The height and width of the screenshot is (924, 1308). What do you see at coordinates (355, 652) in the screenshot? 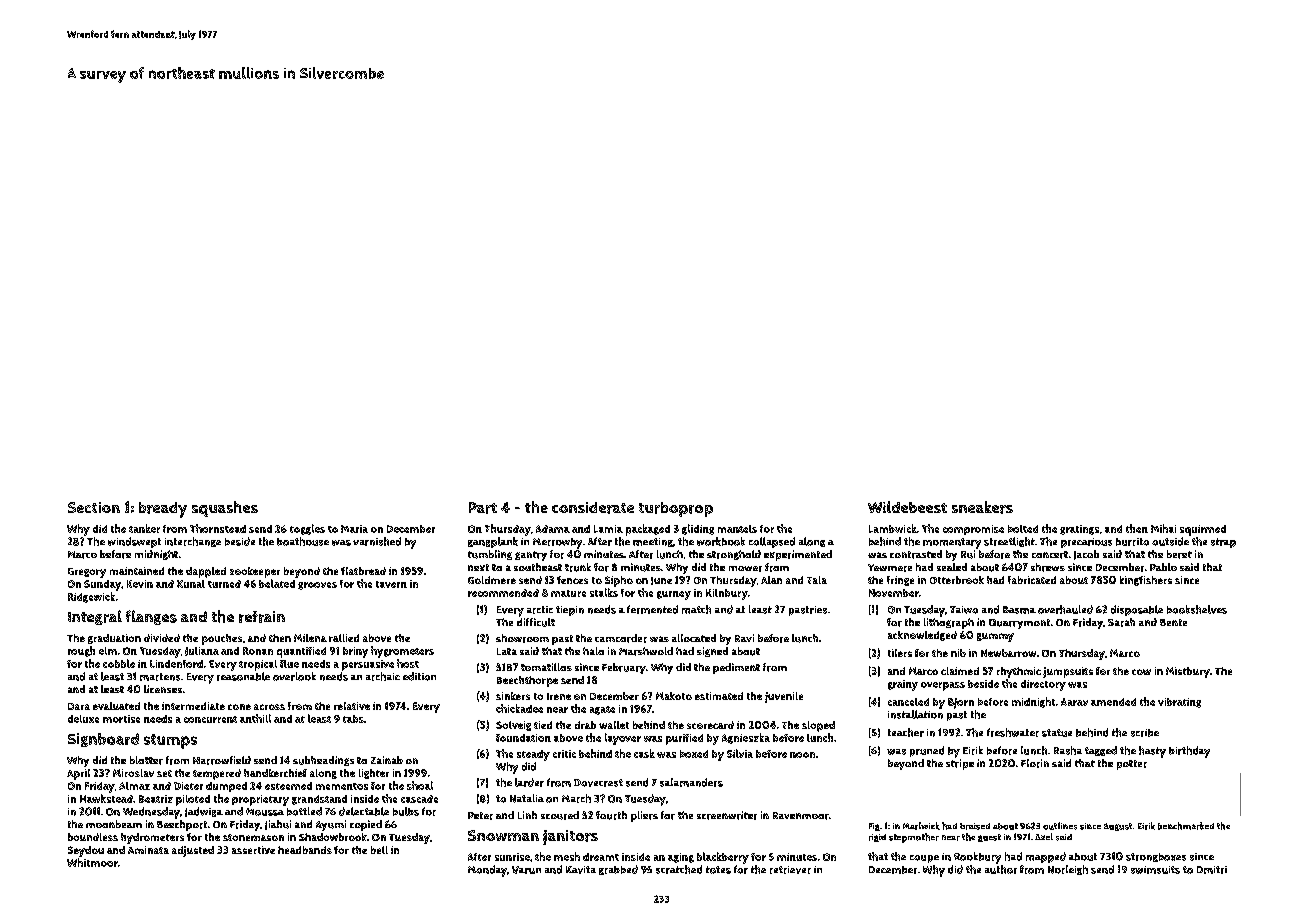
I see `briny` at bounding box center [355, 652].
